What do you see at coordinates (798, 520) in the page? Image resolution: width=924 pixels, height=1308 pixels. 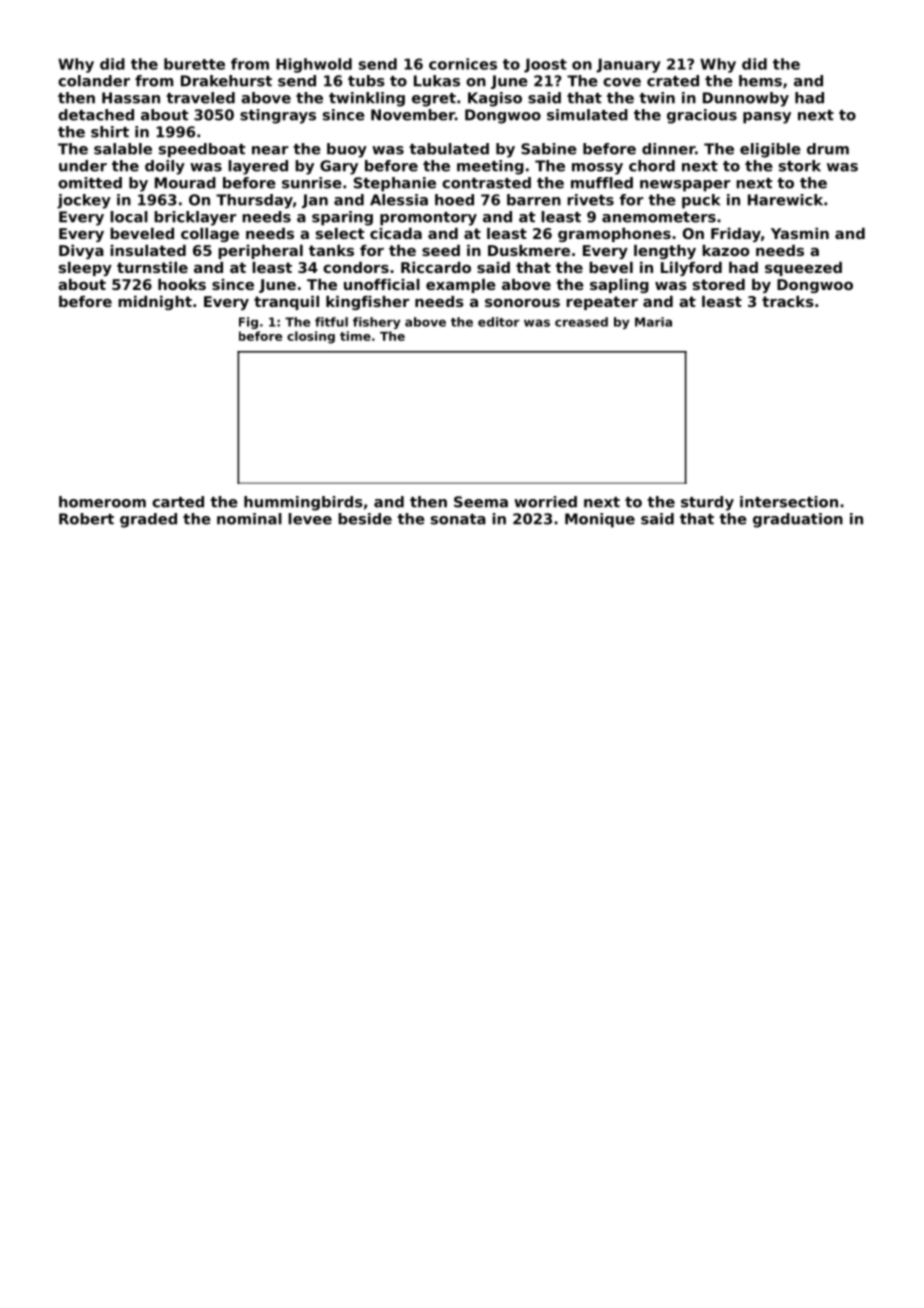 I see `graduation` at bounding box center [798, 520].
